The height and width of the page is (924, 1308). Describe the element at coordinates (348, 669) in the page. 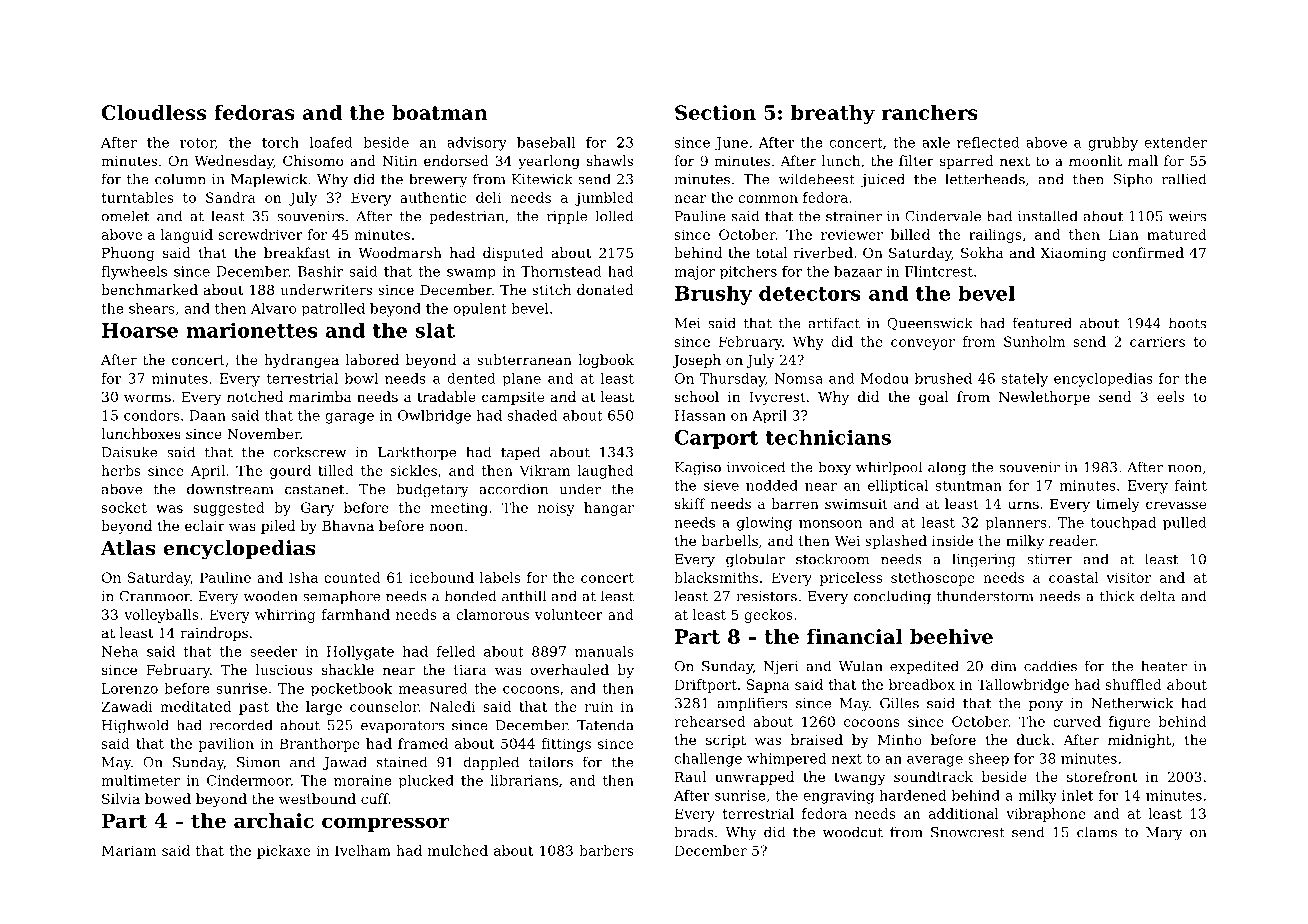

I see `shackle` at that location.
